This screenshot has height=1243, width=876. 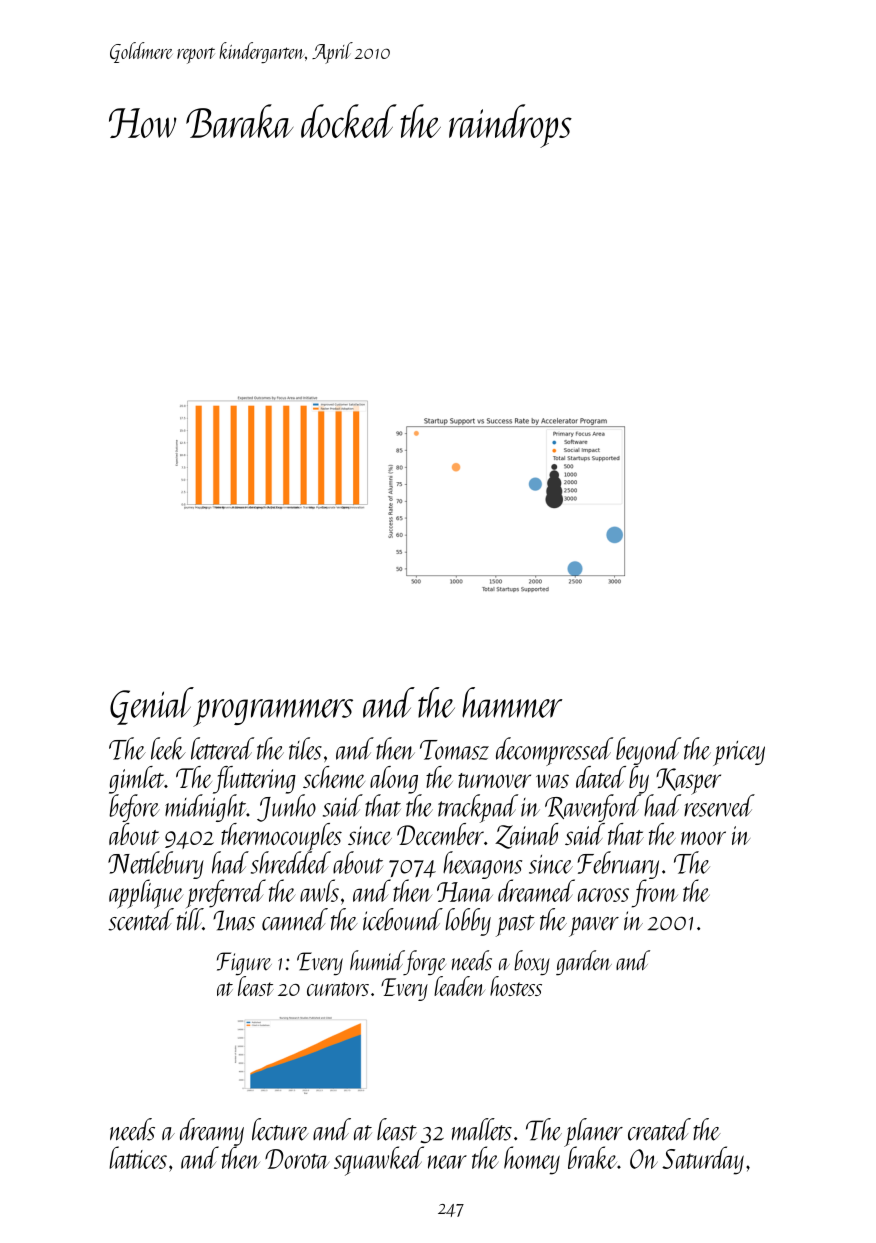 I want to click on Genial, so click(x=152, y=707).
